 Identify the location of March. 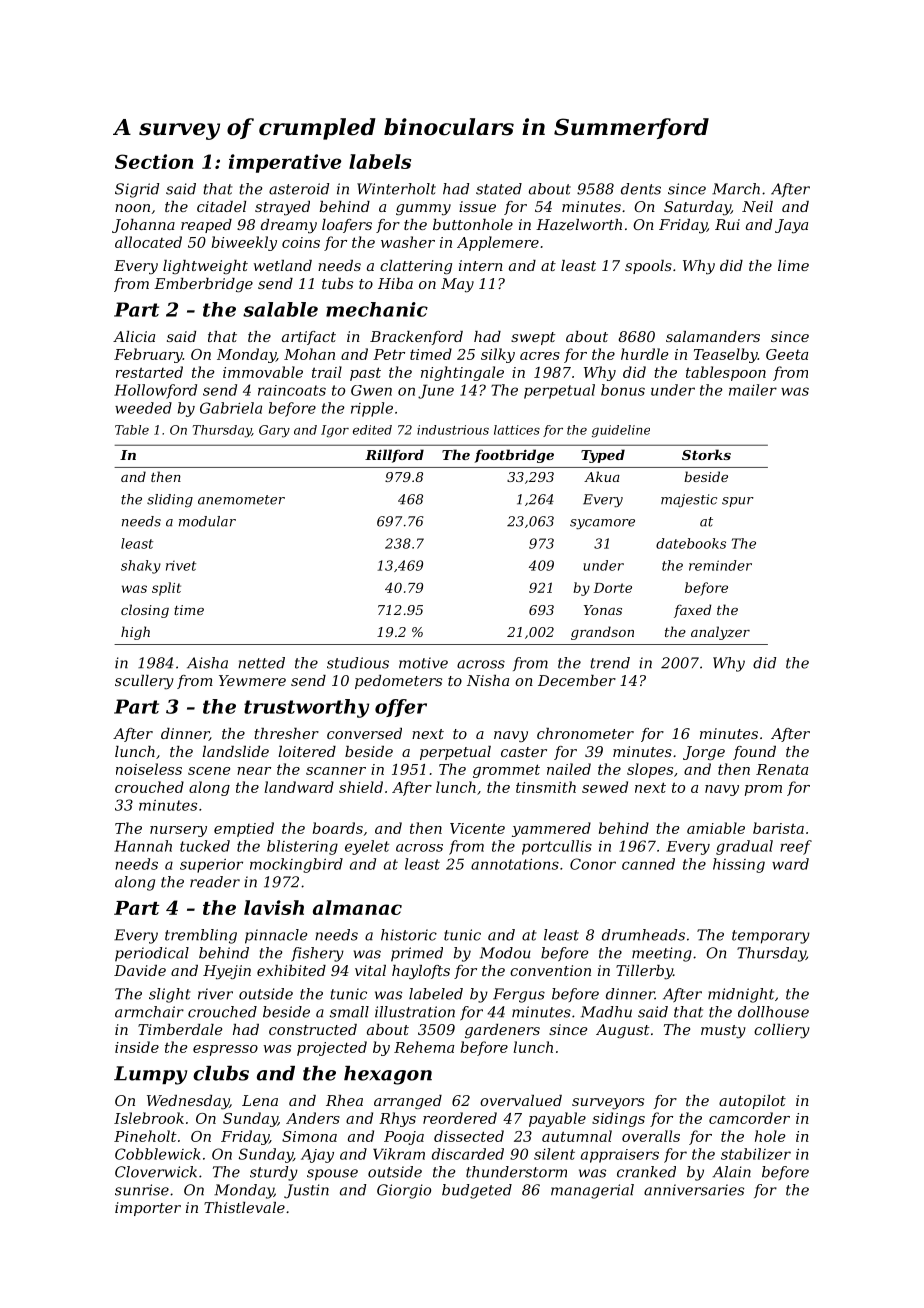
(736, 189).
